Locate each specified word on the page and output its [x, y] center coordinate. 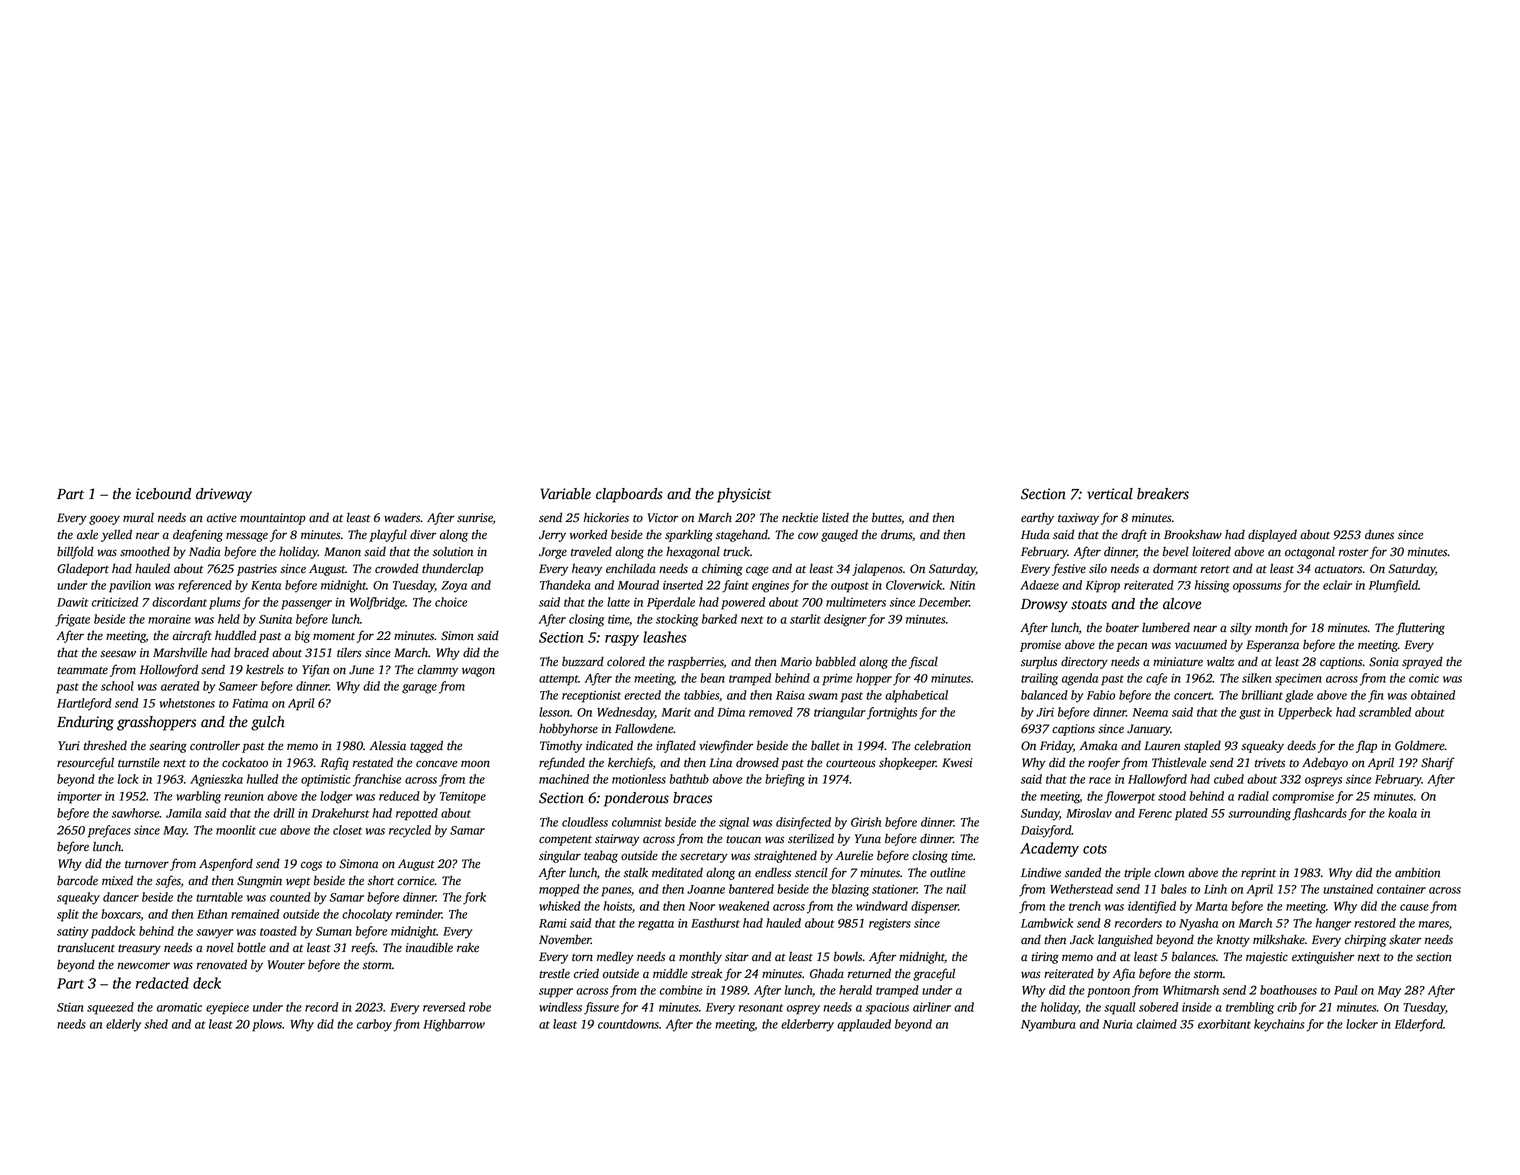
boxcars [121, 915]
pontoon [1108, 992]
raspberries [696, 663]
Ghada [827, 973]
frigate [72, 620]
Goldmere [1420, 745]
